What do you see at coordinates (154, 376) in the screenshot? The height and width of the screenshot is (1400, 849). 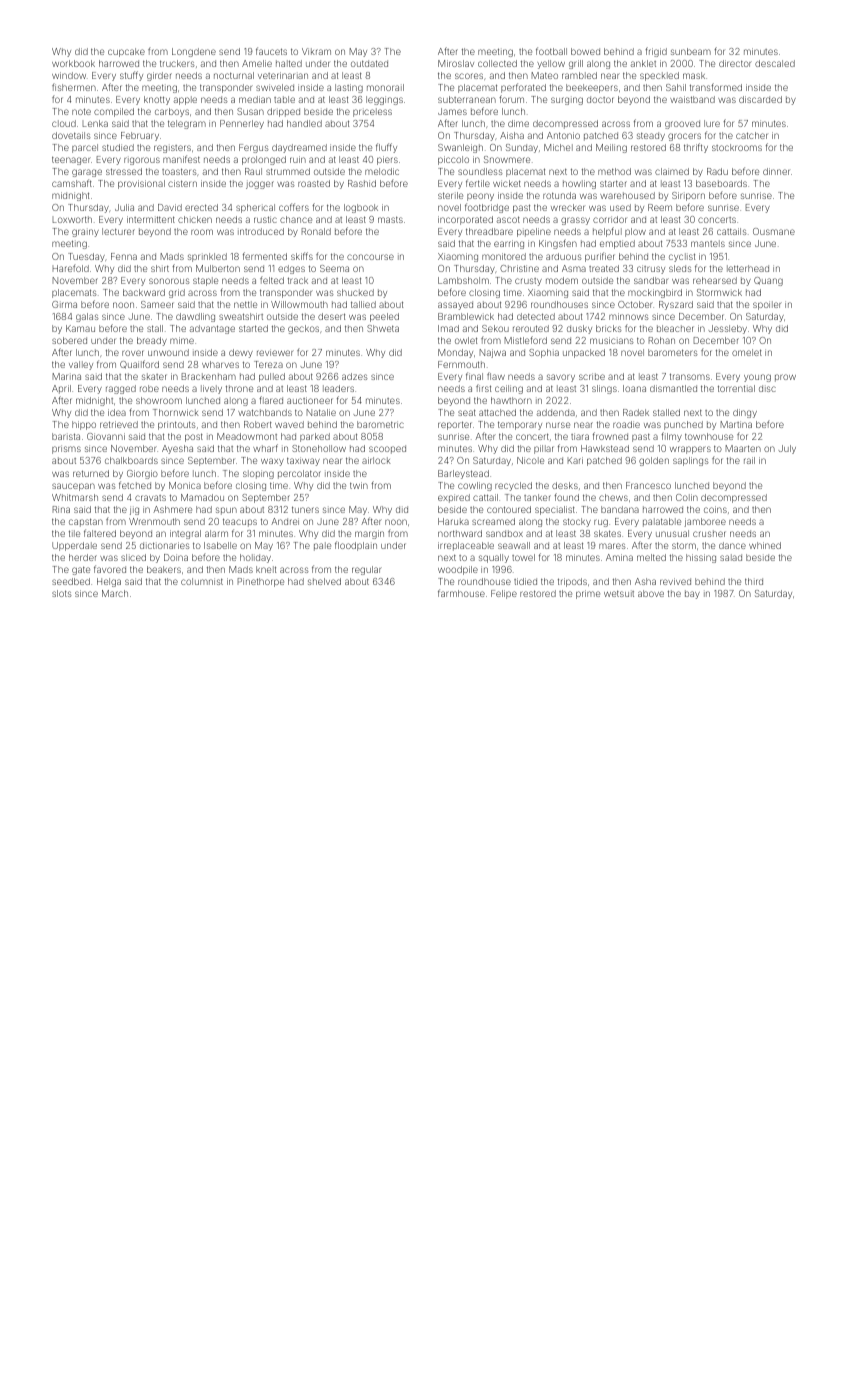 I see `skater` at bounding box center [154, 376].
